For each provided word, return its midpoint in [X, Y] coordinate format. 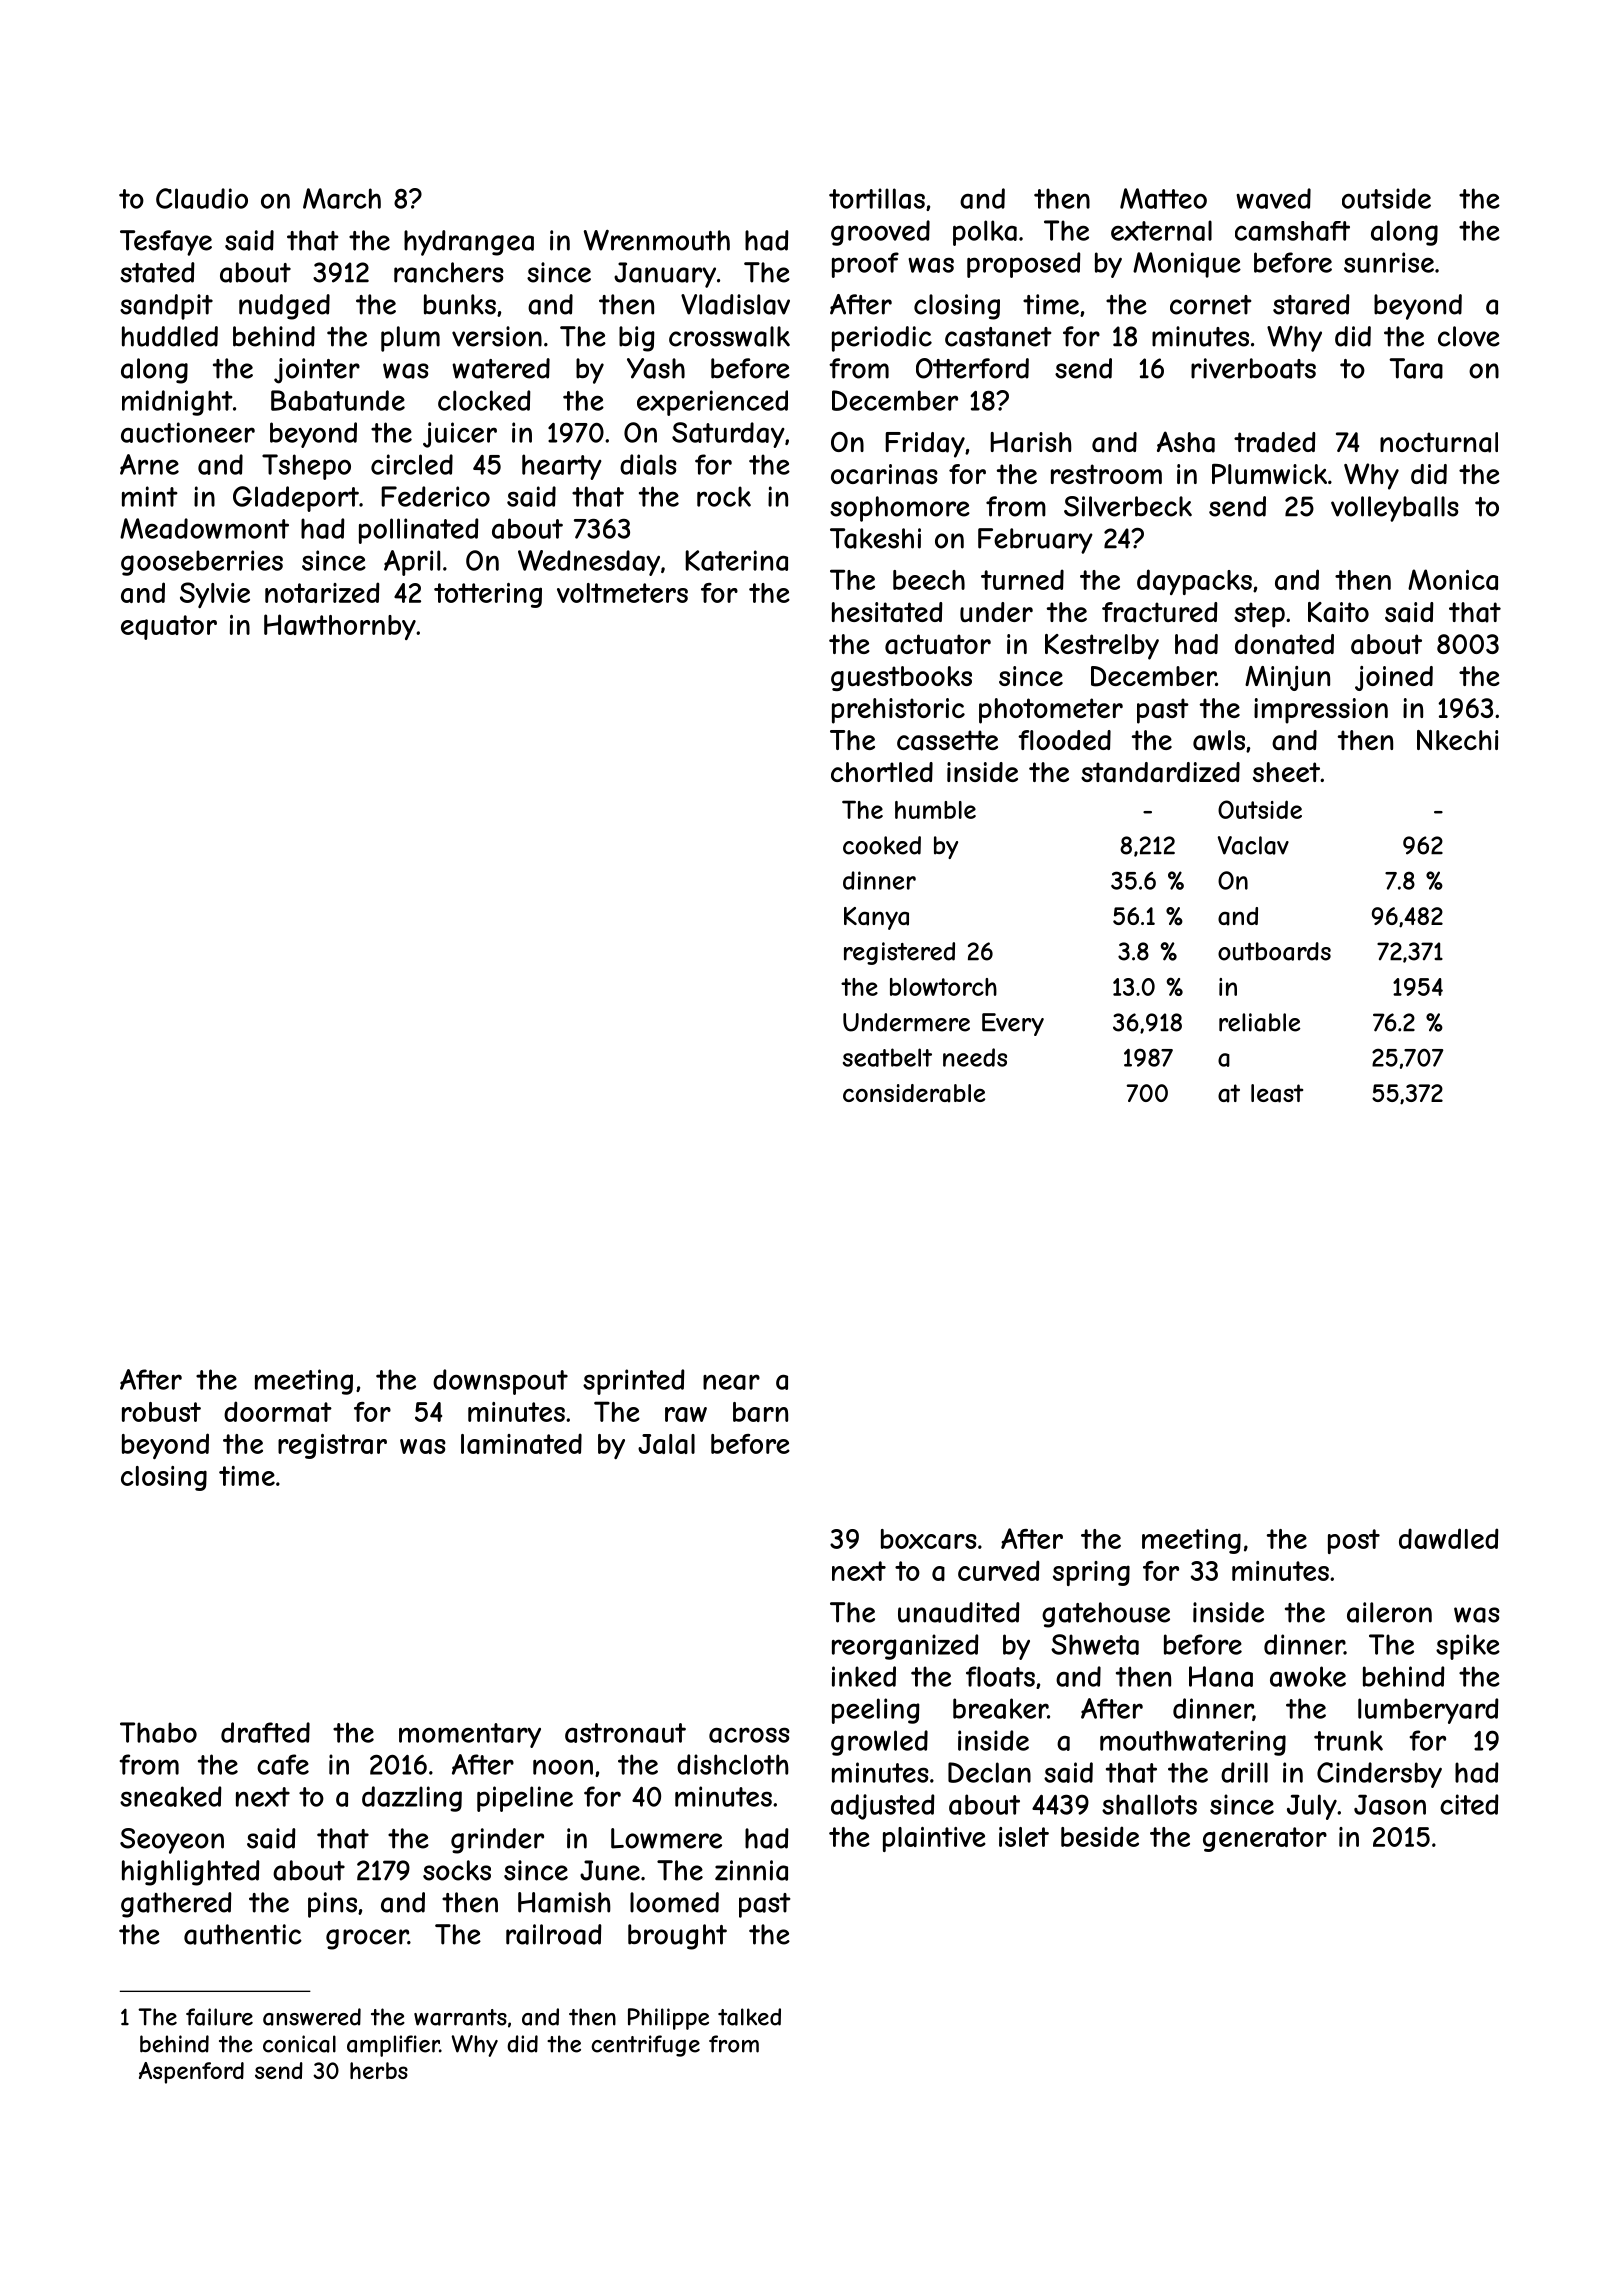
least [1277, 1093]
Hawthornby [340, 627]
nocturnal [1439, 442]
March [342, 198]
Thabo [158, 1732]
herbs [379, 2070]
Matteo [1163, 198]
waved [1273, 198]
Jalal [666, 1444]
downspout [500, 1382]
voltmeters [622, 593]
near [731, 1382]
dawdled [1449, 1538]
